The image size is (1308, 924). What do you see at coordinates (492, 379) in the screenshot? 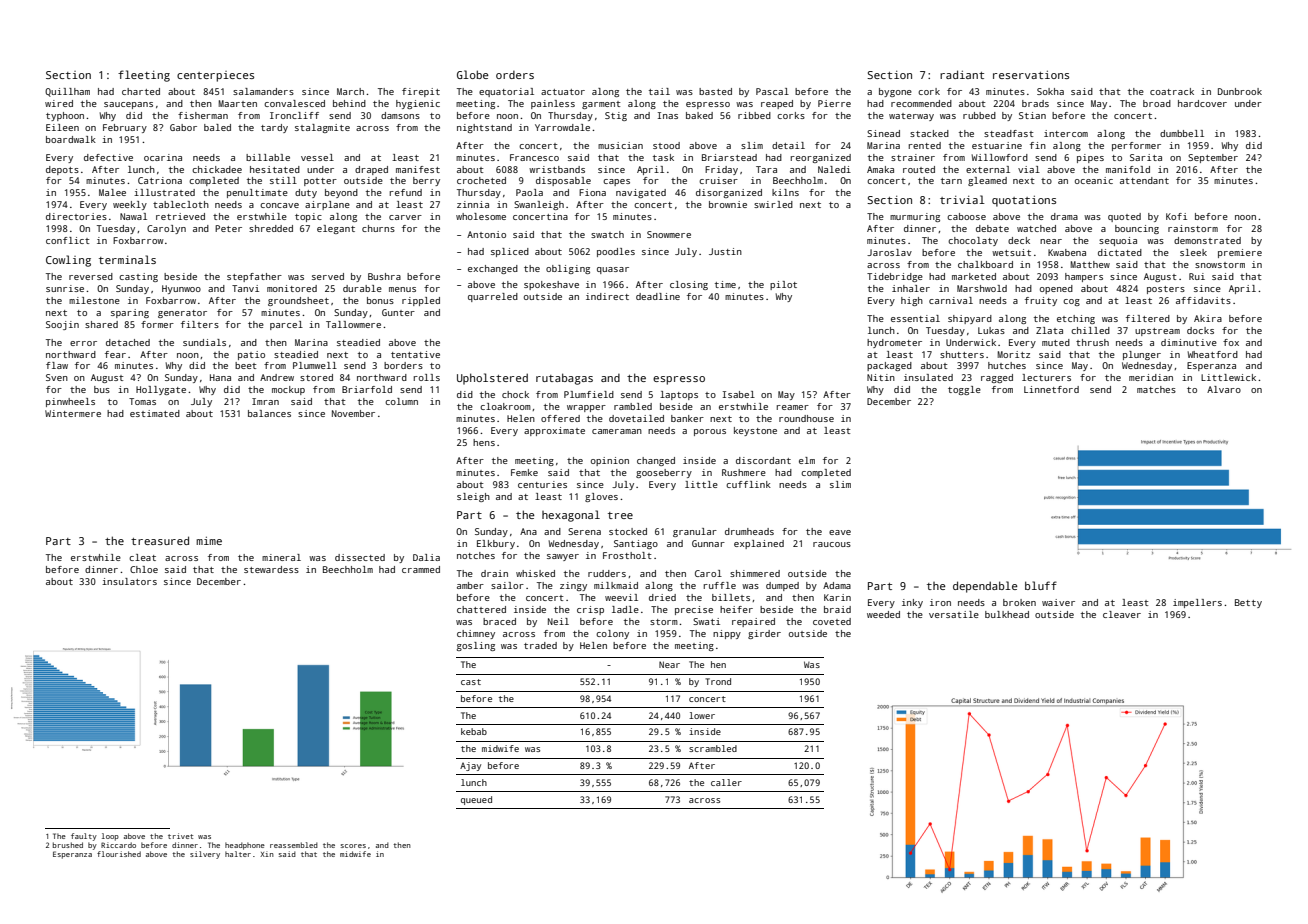
I see `Upholstered` at bounding box center [492, 379].
